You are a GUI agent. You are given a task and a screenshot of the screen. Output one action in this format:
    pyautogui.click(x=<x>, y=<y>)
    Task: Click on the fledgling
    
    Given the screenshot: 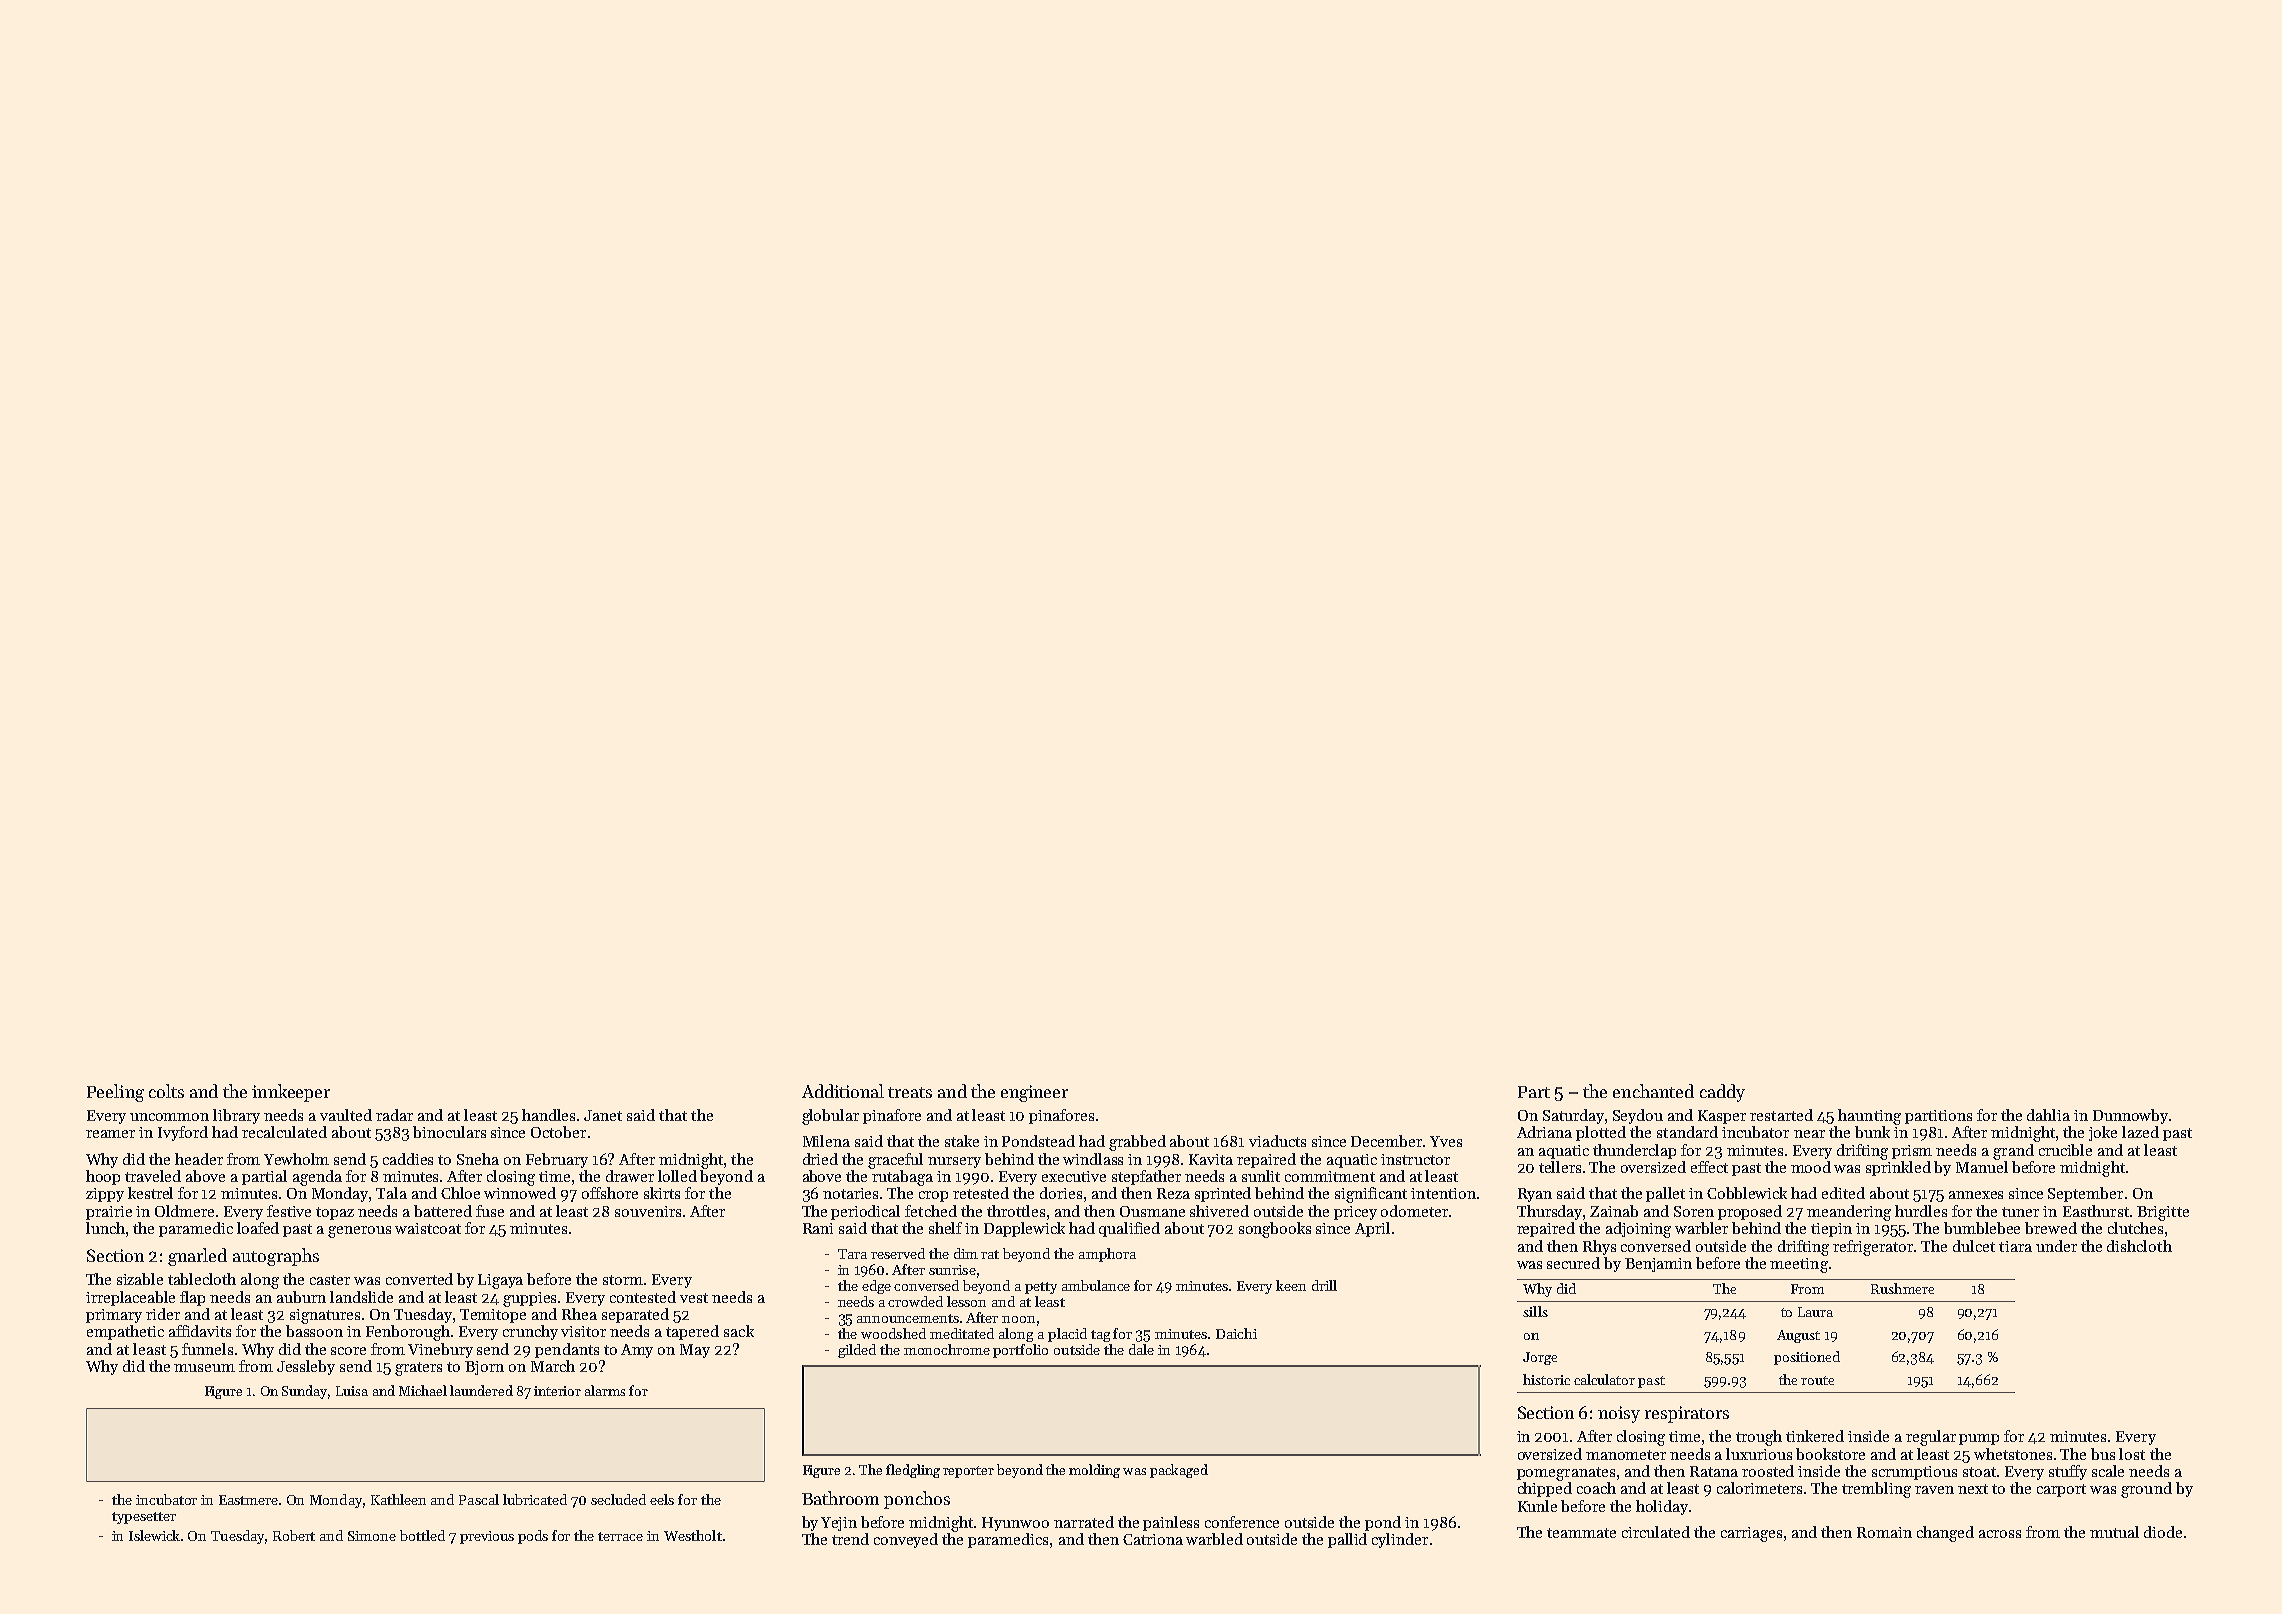 What is the action you would take?
    pyautogui.click(x=913, y=1471)
